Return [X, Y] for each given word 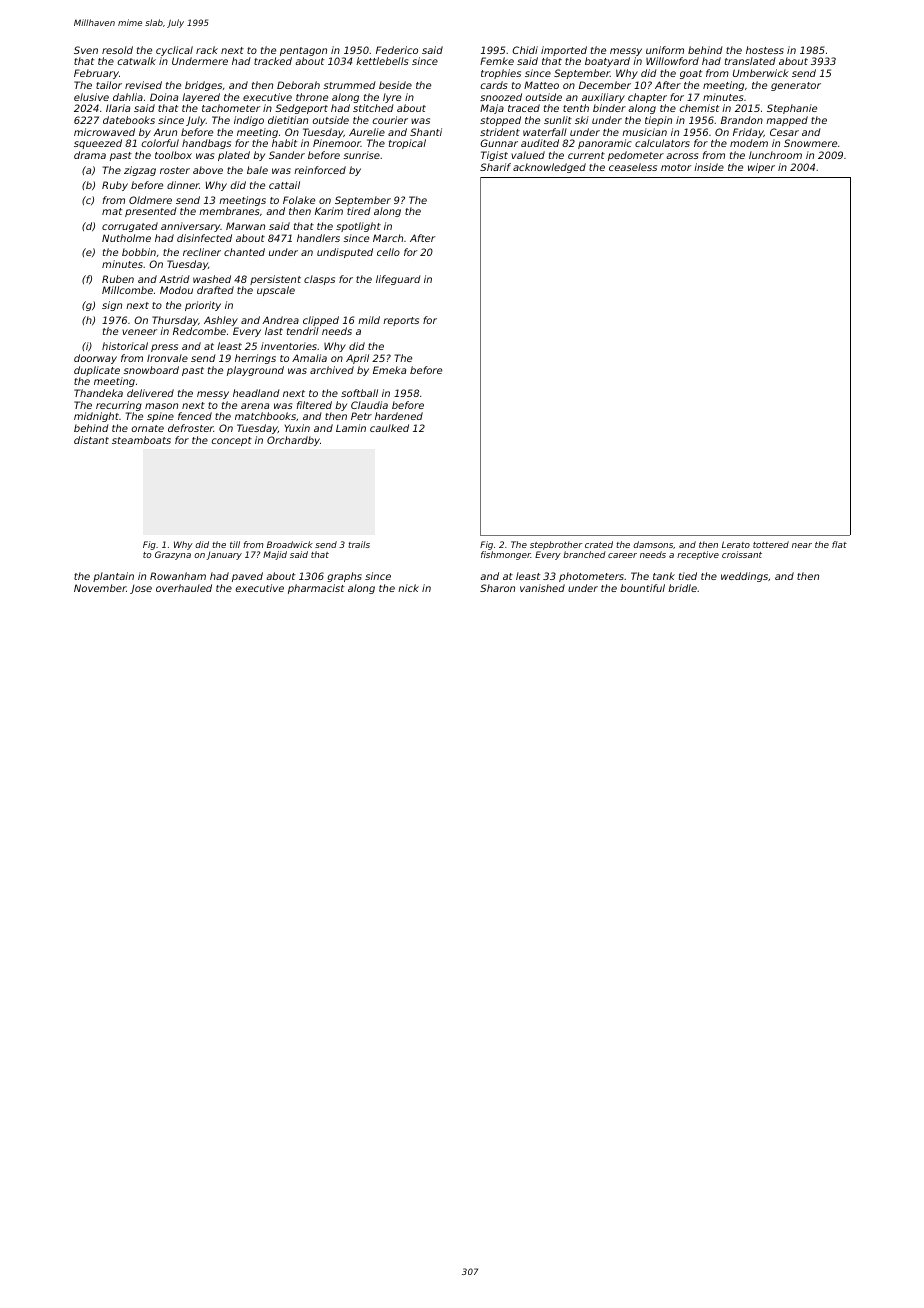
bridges [203, 86]
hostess [765, 50]
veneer [139, 332]
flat [839, 544]
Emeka [389, 370]
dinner [183, 185]
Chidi [525, 50]
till [235, 544]
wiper [761, 168]
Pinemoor [337, 143]
